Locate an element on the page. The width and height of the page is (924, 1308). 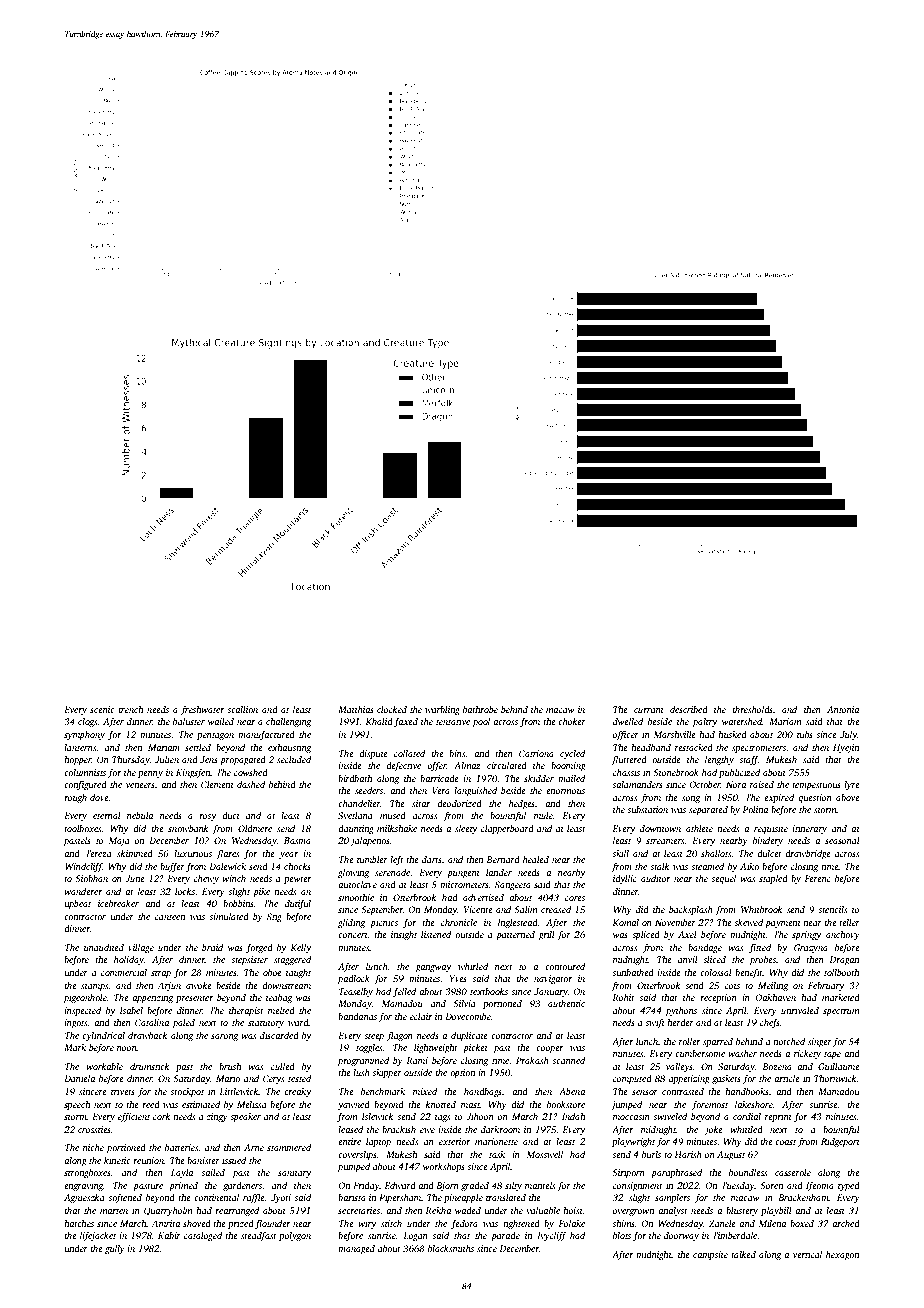
Svetlana is located at coordinates (355, 815).
